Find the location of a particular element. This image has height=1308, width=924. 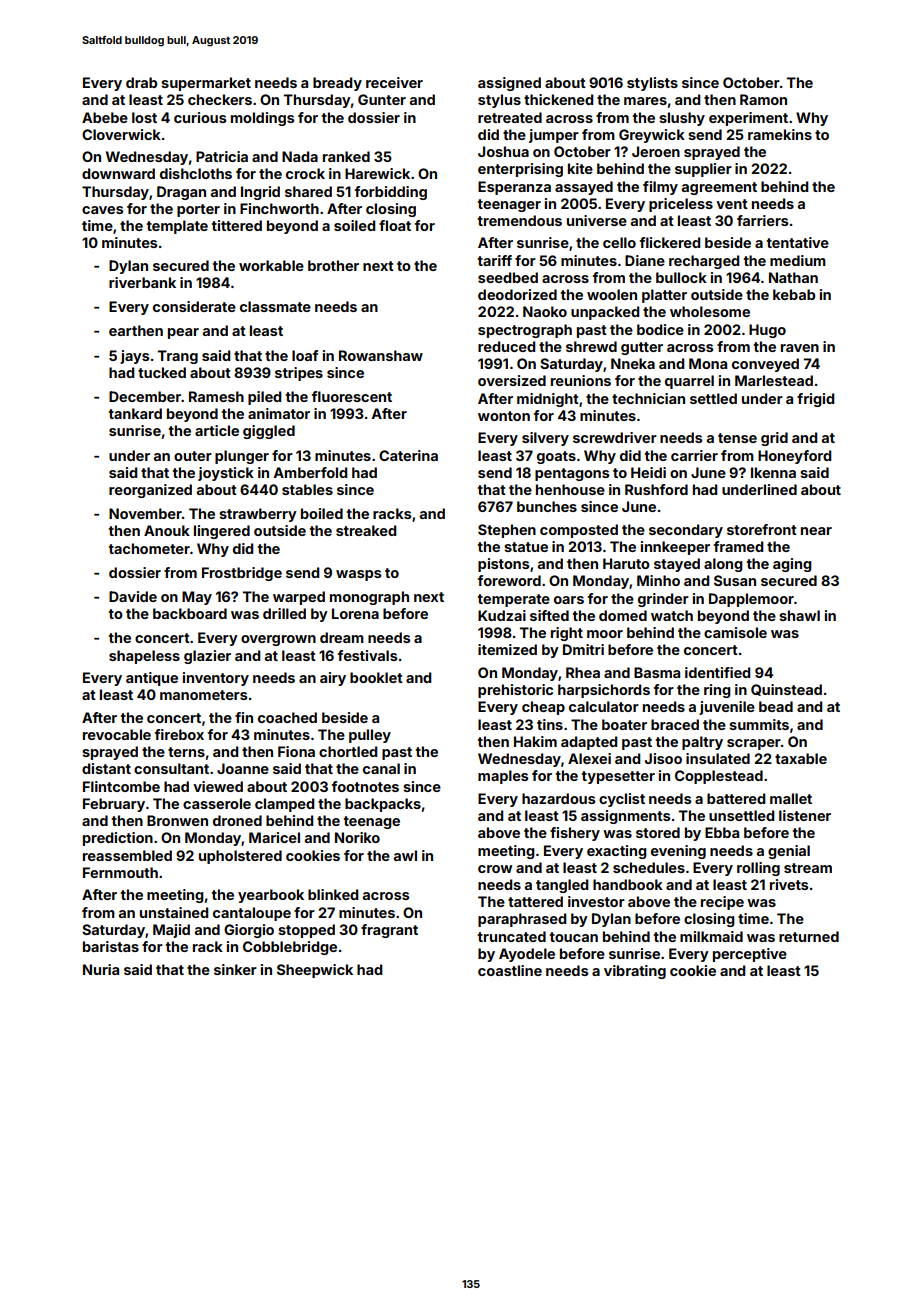

Sheepwick is located at coordinates (315, 971).
